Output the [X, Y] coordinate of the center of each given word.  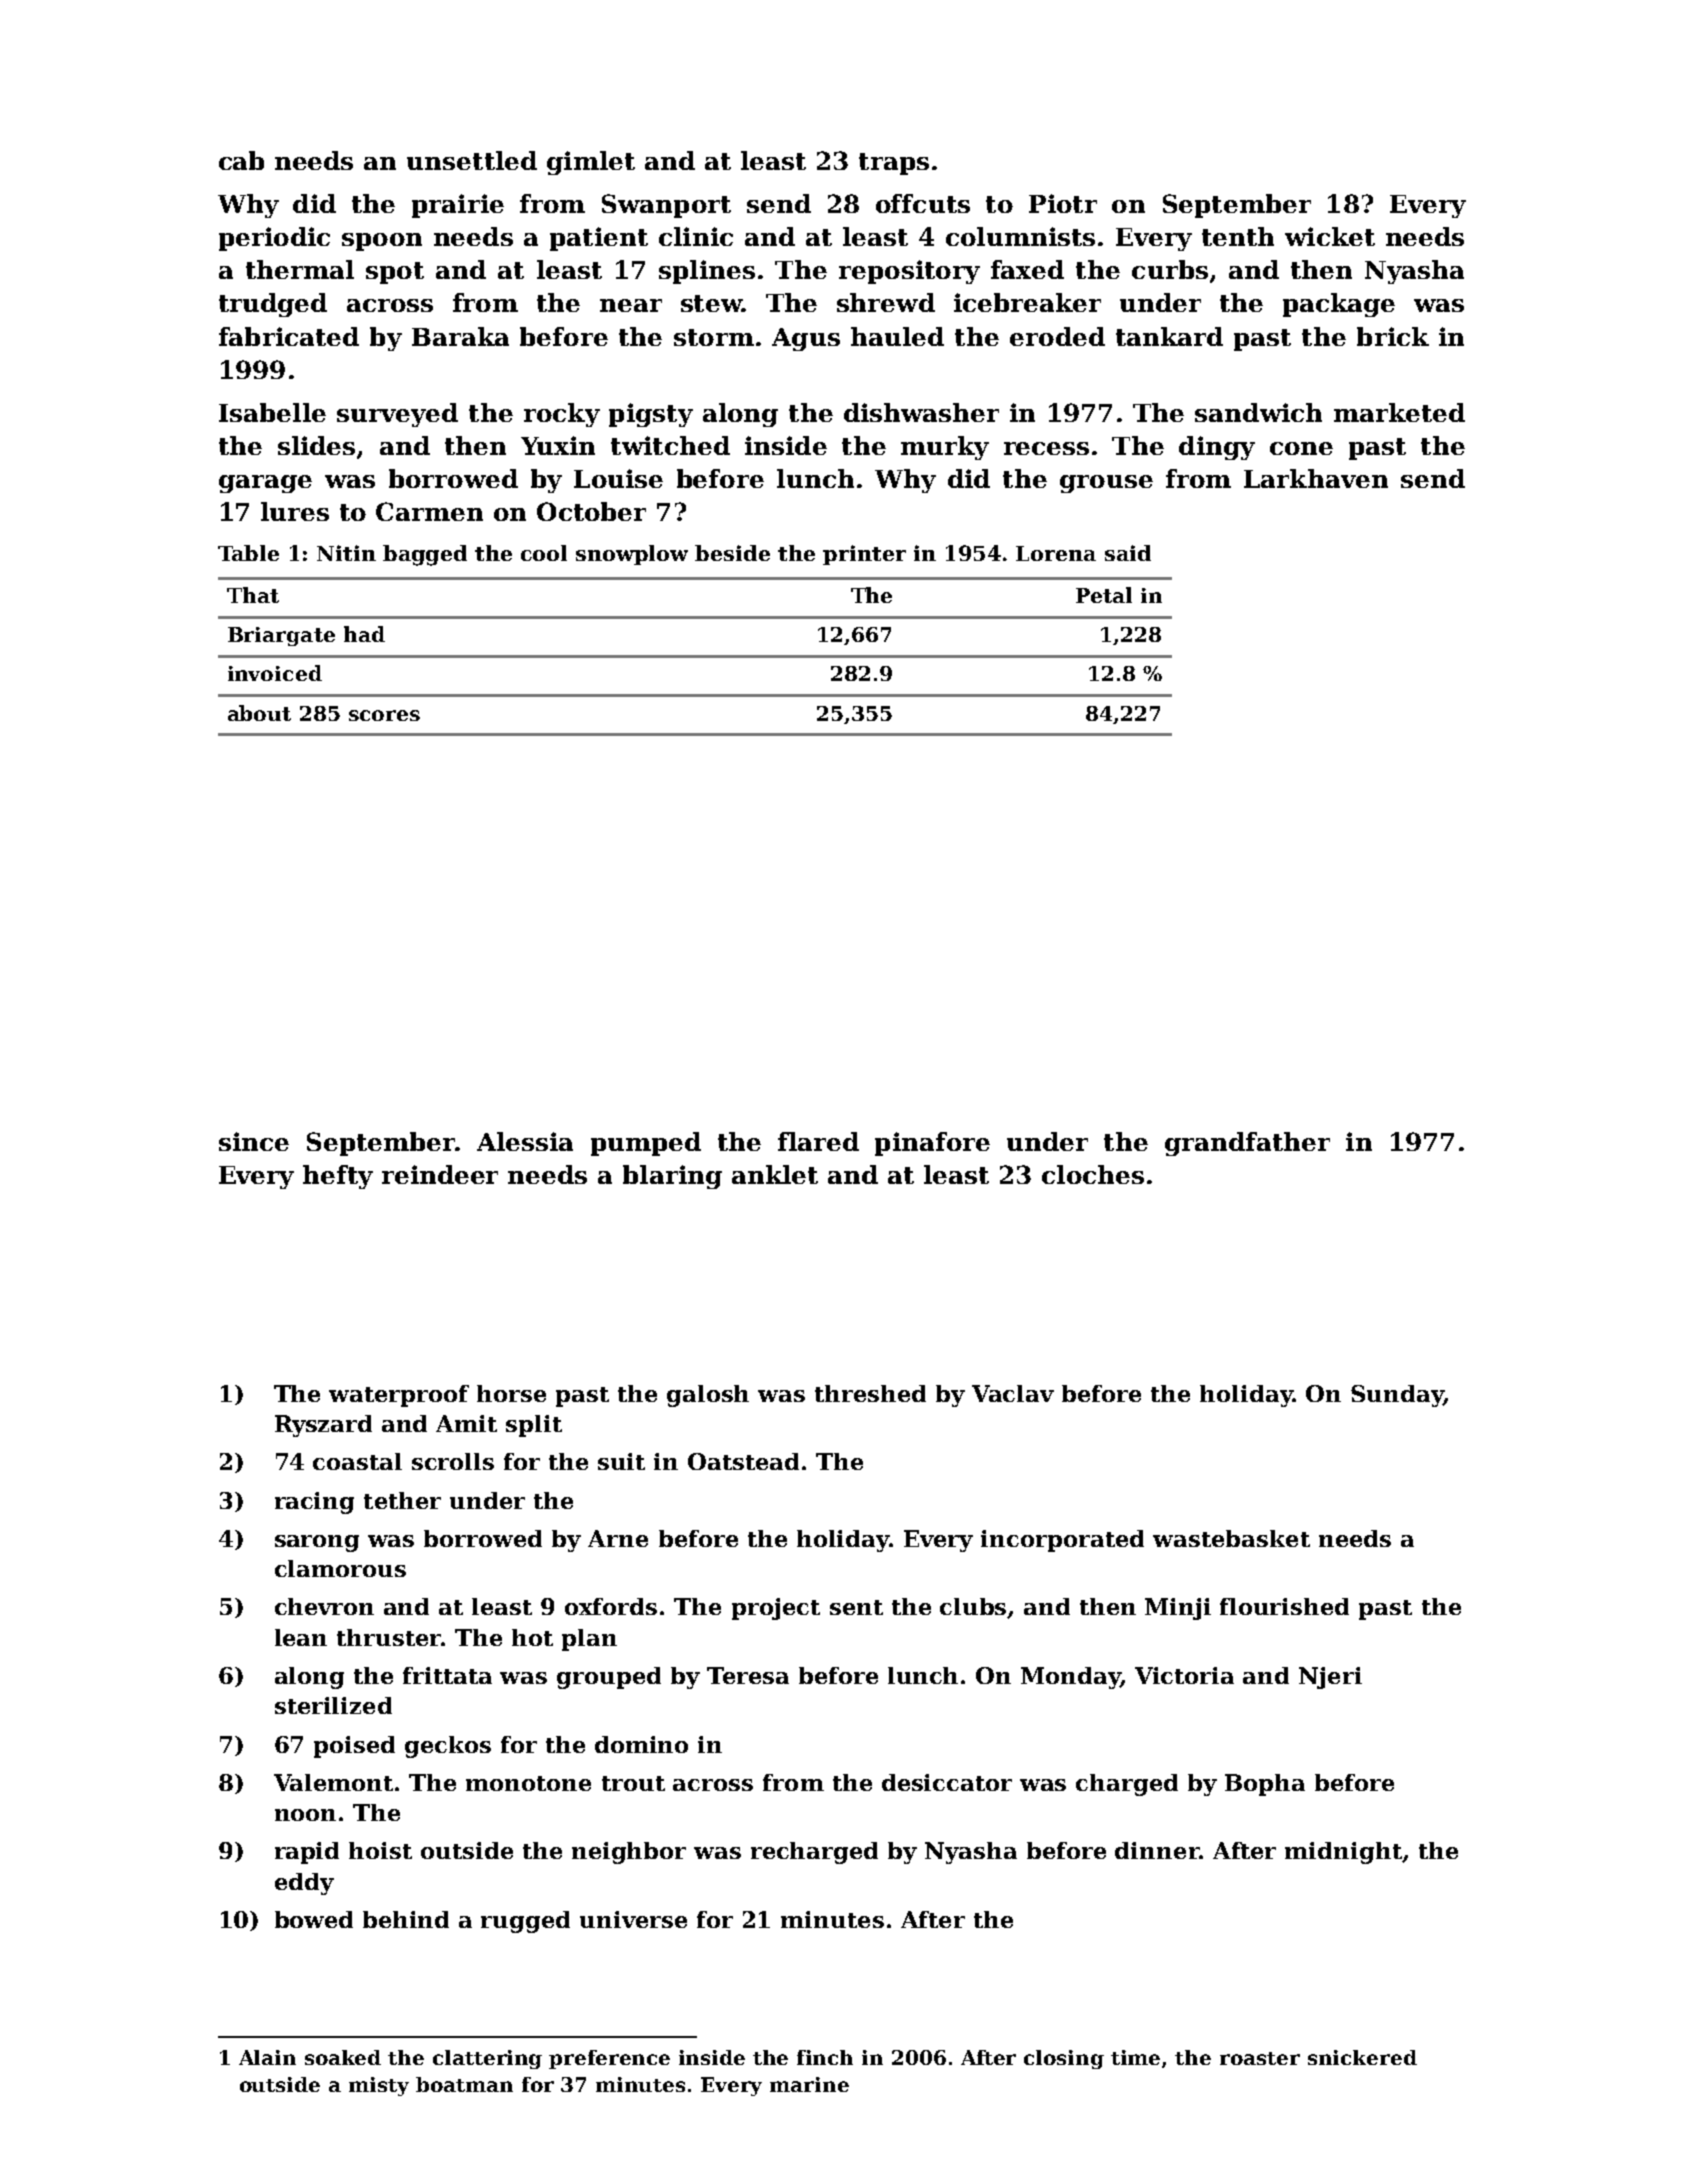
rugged [525, 1922]
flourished [1284, 1606]
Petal [1104, 595]
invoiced [275, 673]
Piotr [1063, 203]
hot [532, 1637]
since [254, 1141]
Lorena [1056, 553]
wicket [1330, 236]
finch [825, 2057]
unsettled [472, 160]
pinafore [932, 1144]
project [776, 1609]
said [1128, 553]
